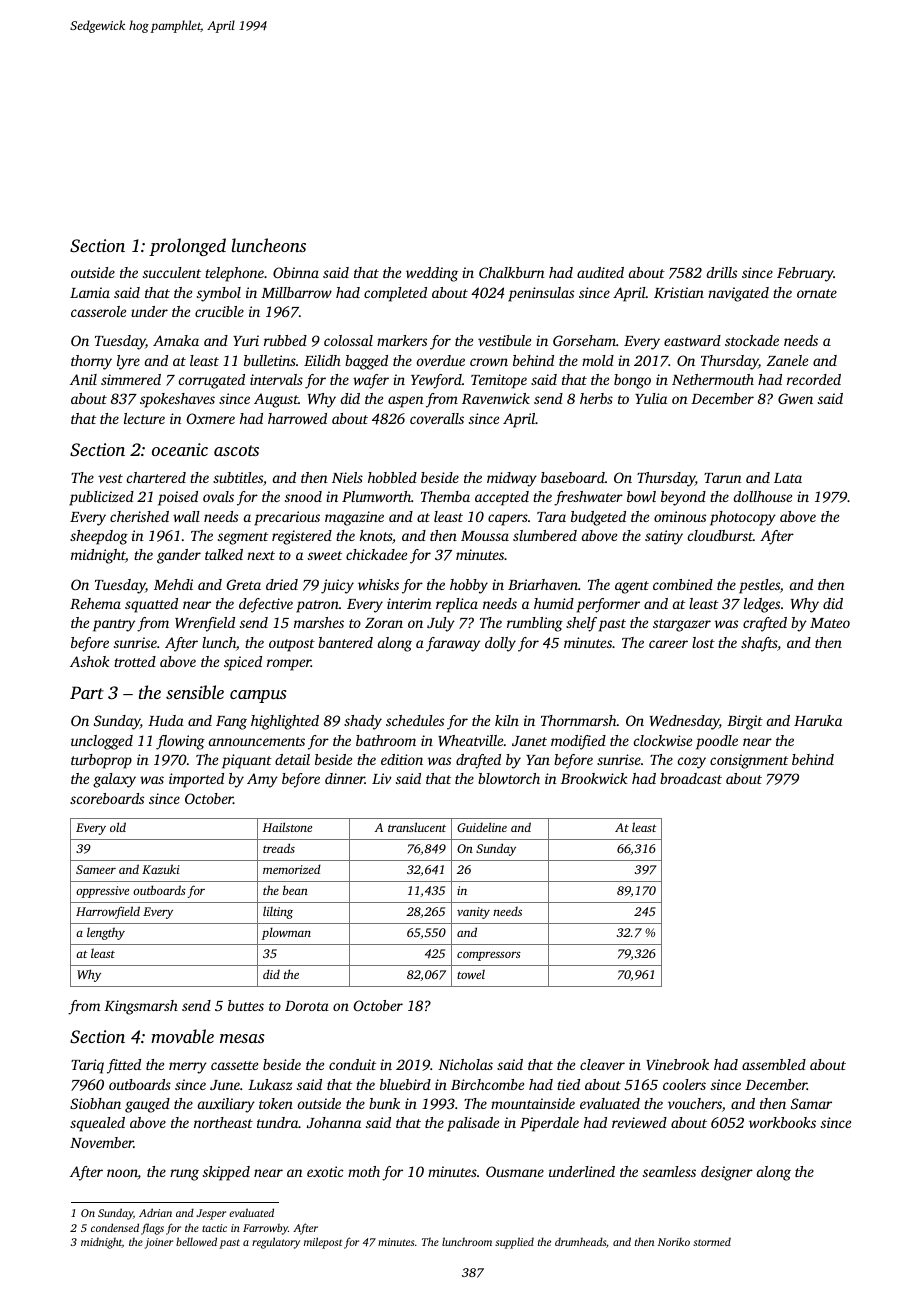 This image has width=924, height=1308. What do you see at coordinates (691, 778) in the image?
I see `broadcast` at bounding box center [691, 778].
